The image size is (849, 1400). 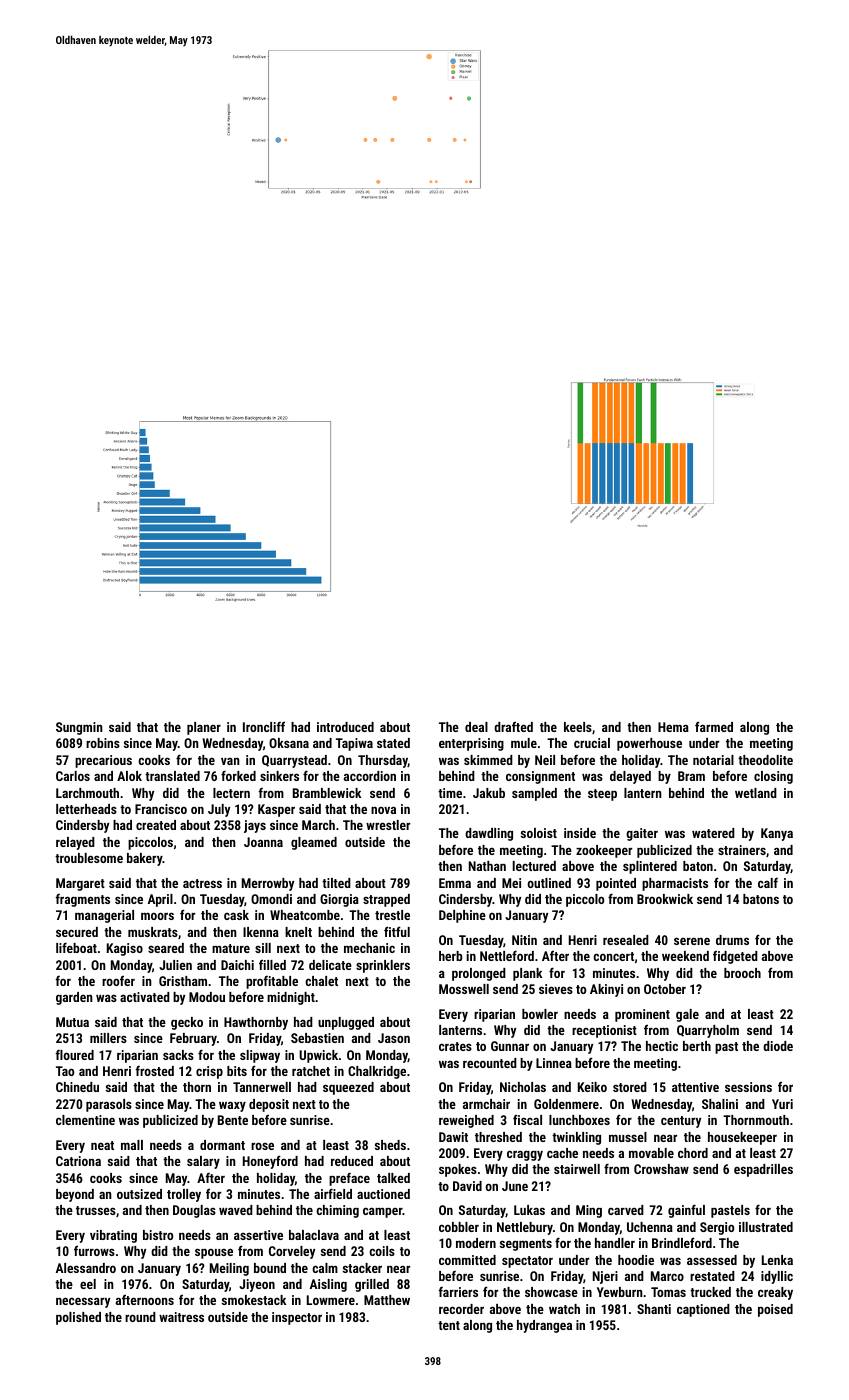 I want to click on Nettleford, so click(x=507, y=955).
